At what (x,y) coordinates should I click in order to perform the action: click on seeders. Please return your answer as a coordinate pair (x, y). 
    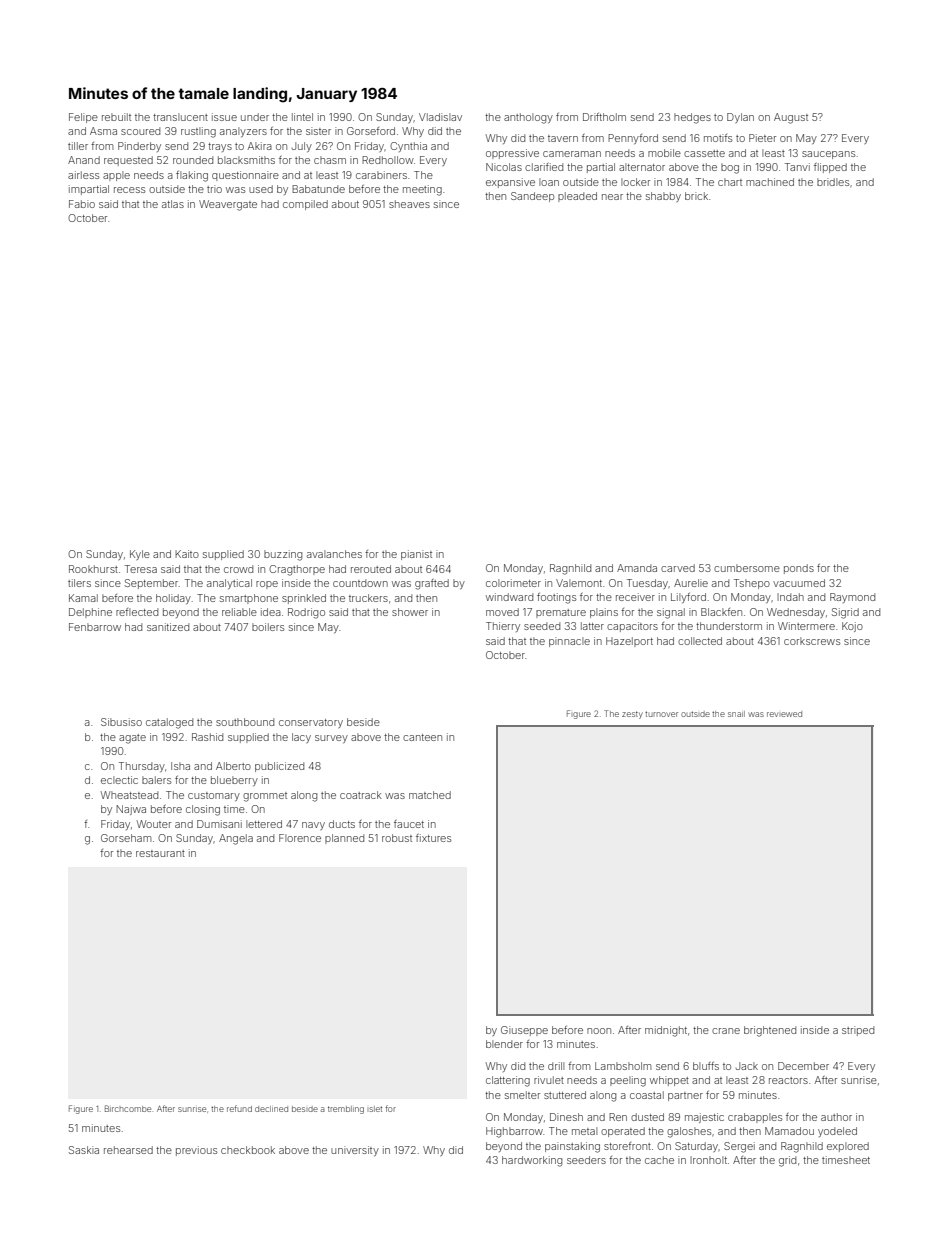
    Looking at the image, I should click on (586, 1160).
